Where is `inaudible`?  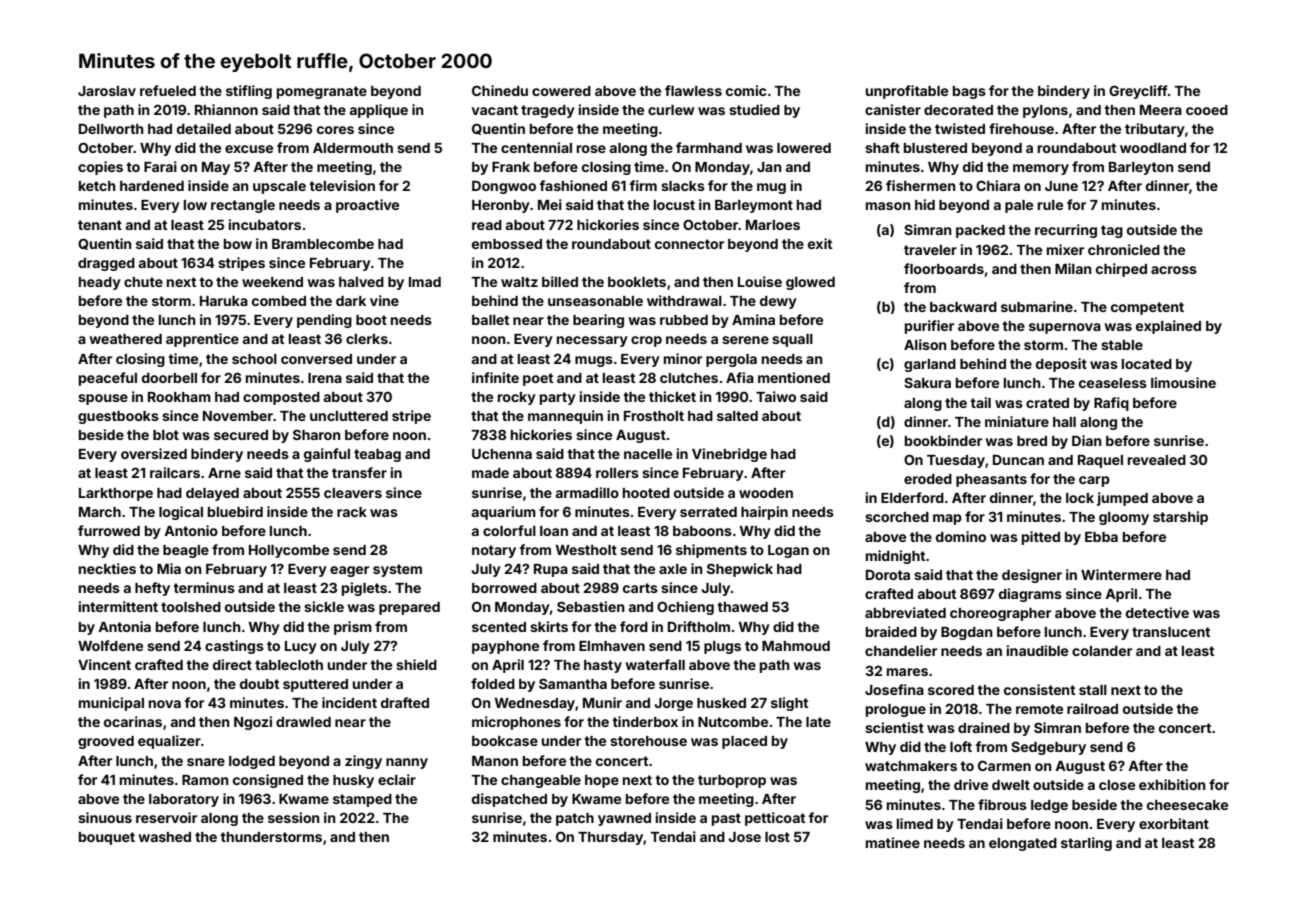 inaudible is located at coordinates (1037, 650).
